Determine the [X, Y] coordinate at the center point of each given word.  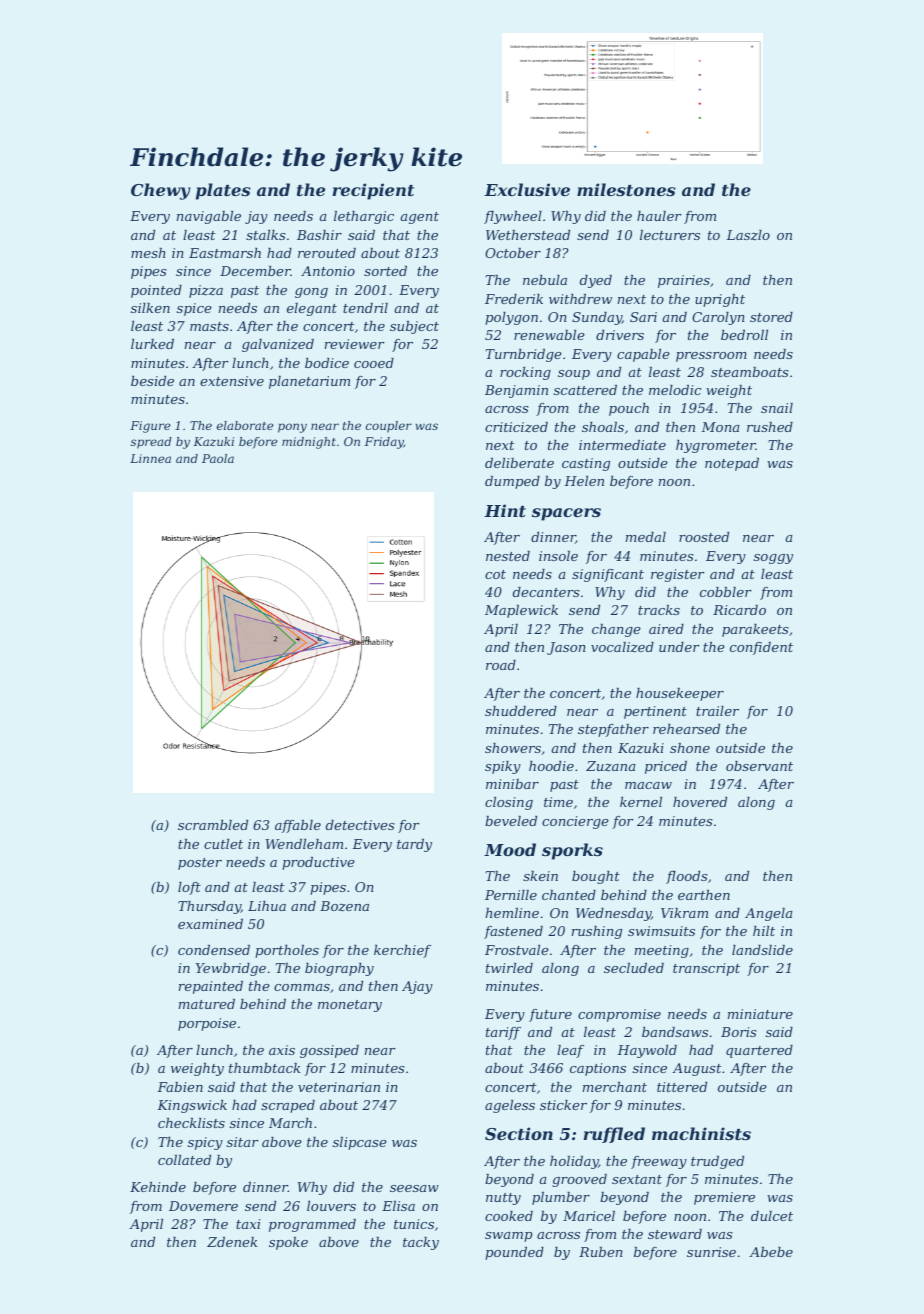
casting [586, 464]
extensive [232, 381]
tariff [503, 1033]
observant [759, 766]
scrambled [213, 825]
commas [302, 987]
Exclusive [527, 189]
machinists [701, 1133]
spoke [288, 1243]
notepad [732, 464]
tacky [421, 1243]
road [501, 665]
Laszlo [748, 235]
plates [223, 191]
